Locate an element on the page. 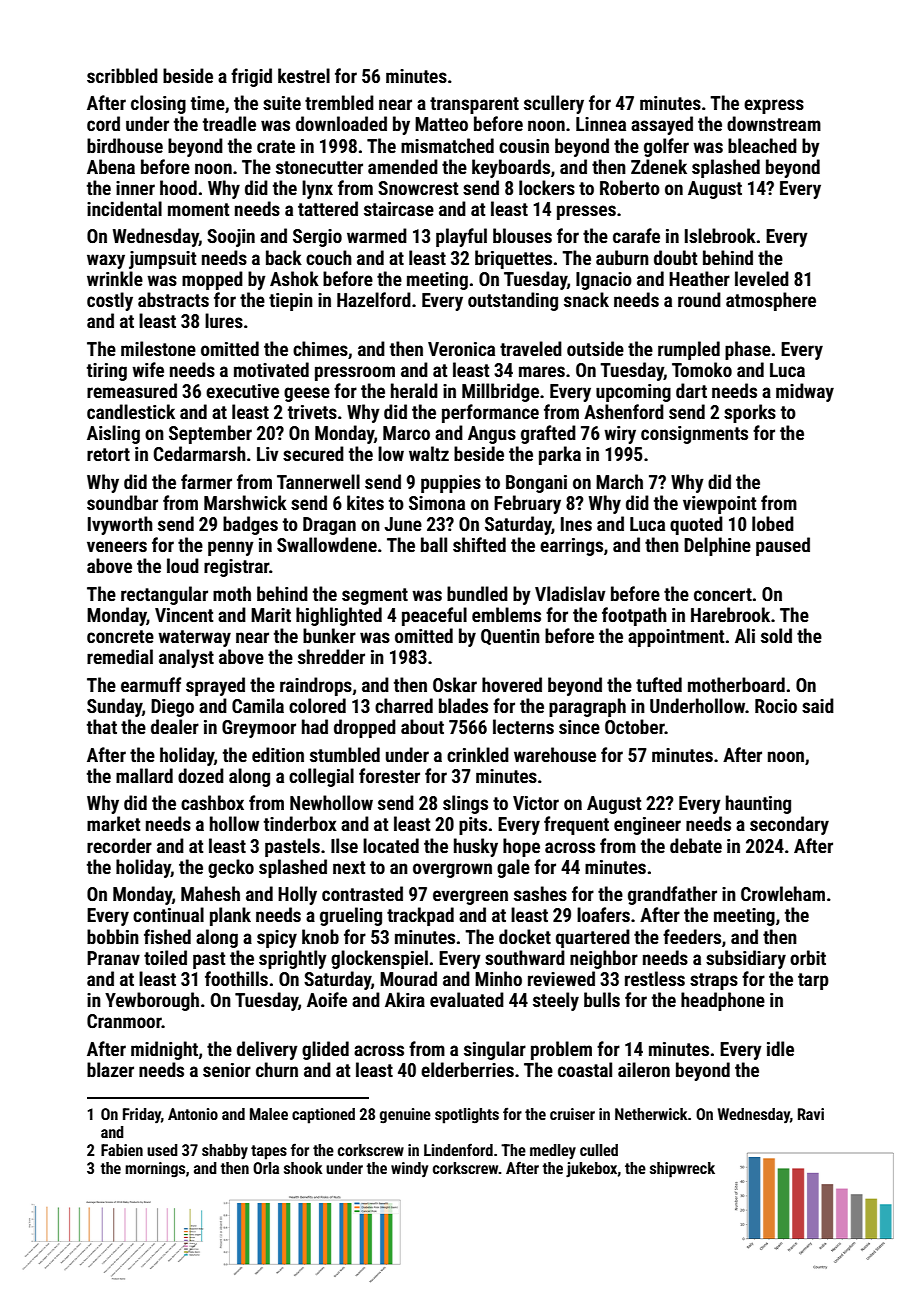 This image has width=922, height=1308. blazer is located at coordinates (110, 1069).
